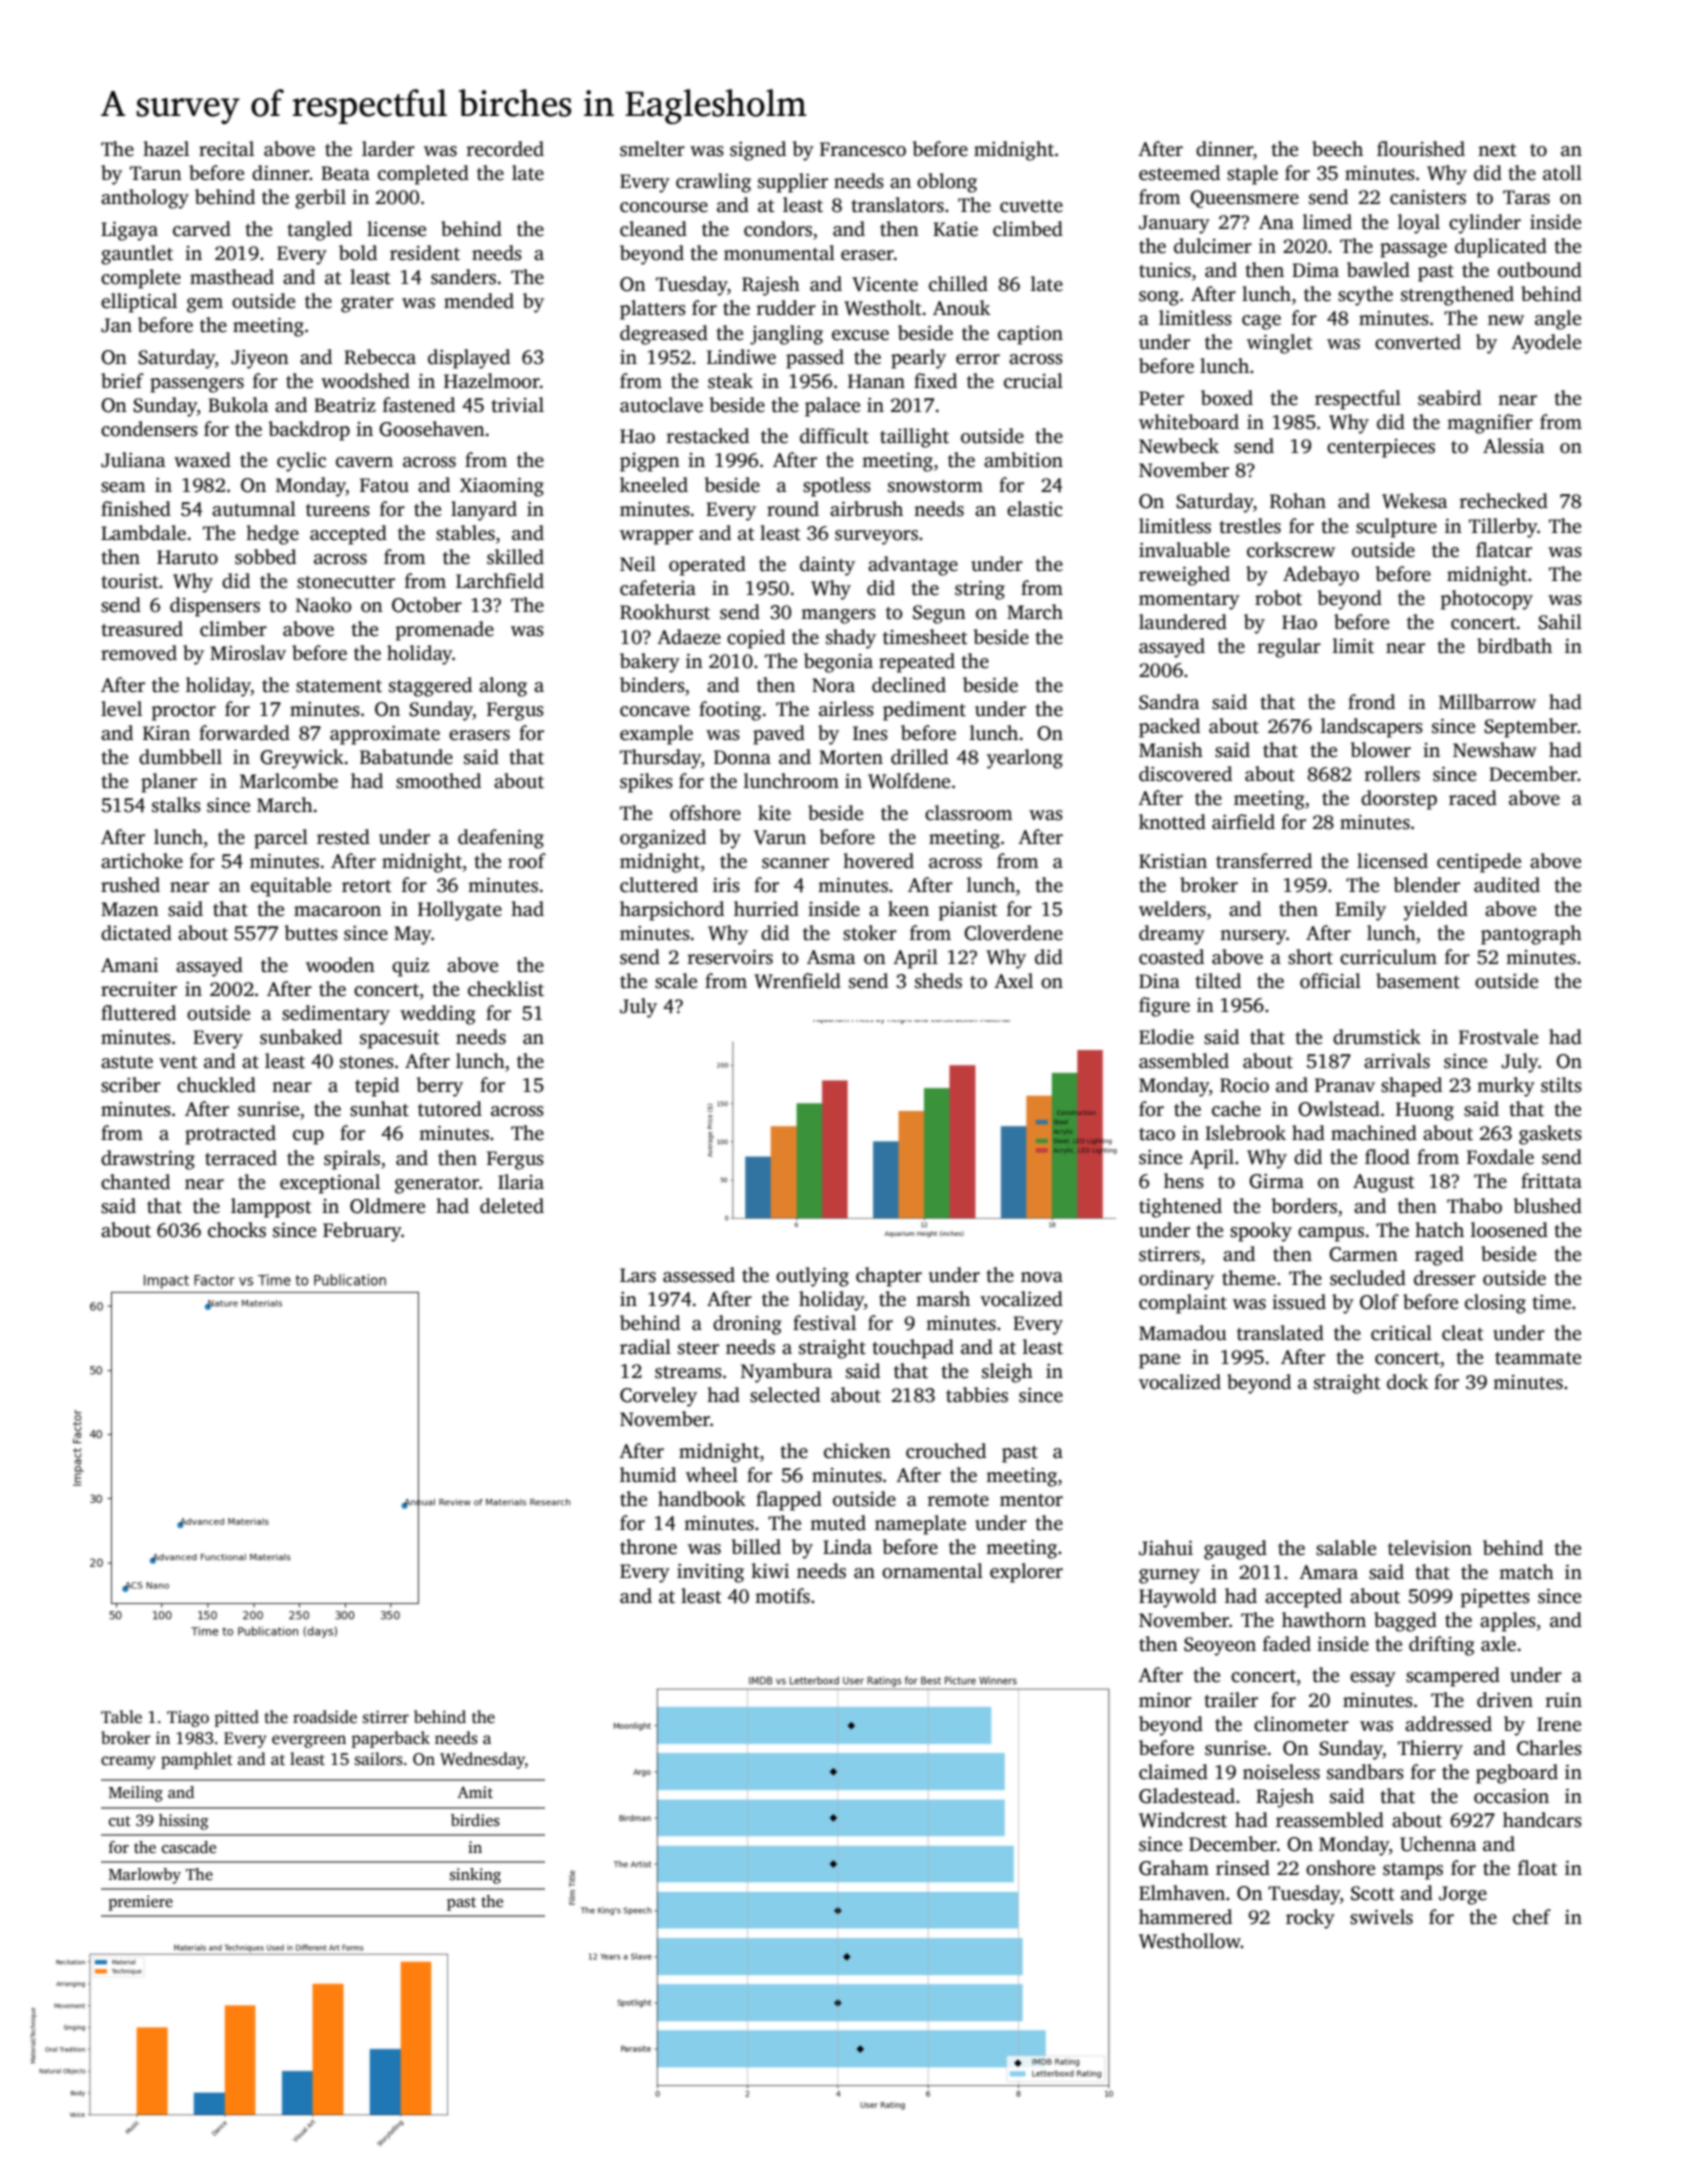  I want to click on magnifier, so click(1490, 424).
